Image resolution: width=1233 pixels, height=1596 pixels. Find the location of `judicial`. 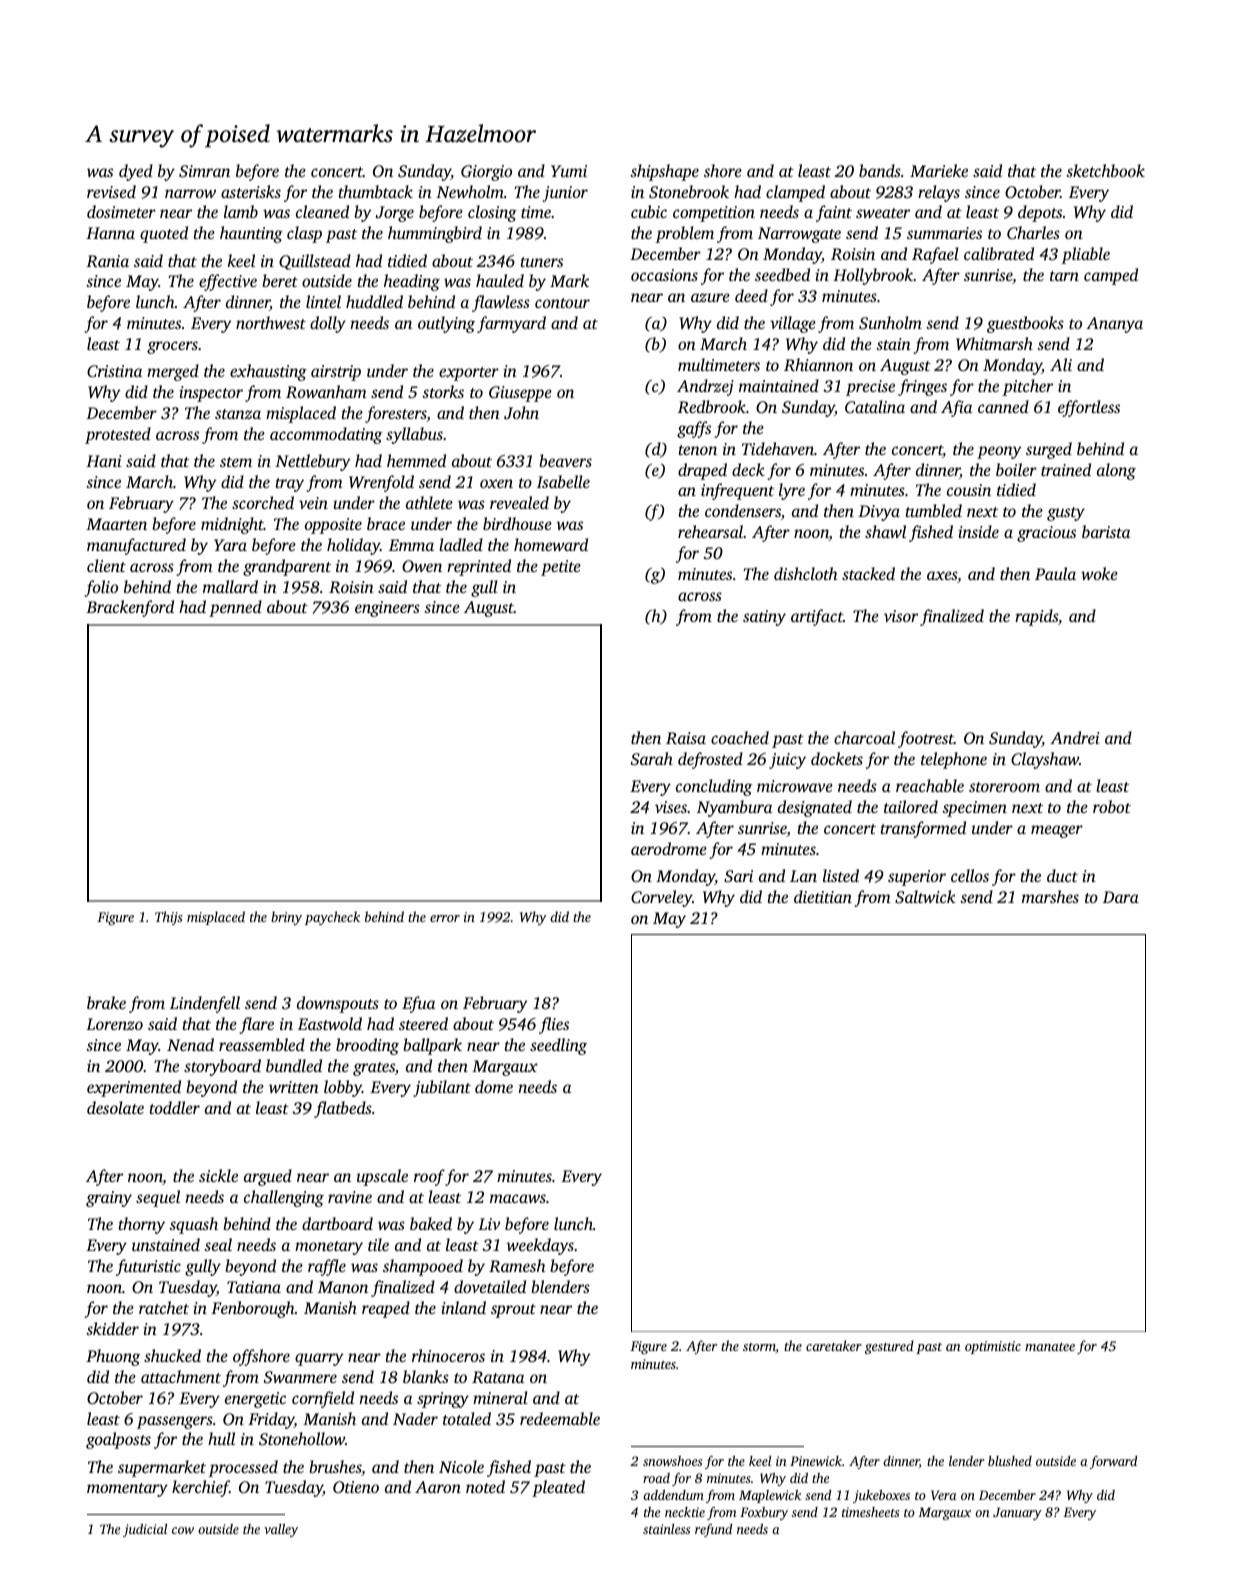

judicial is located at coordinates (145, 1530).
